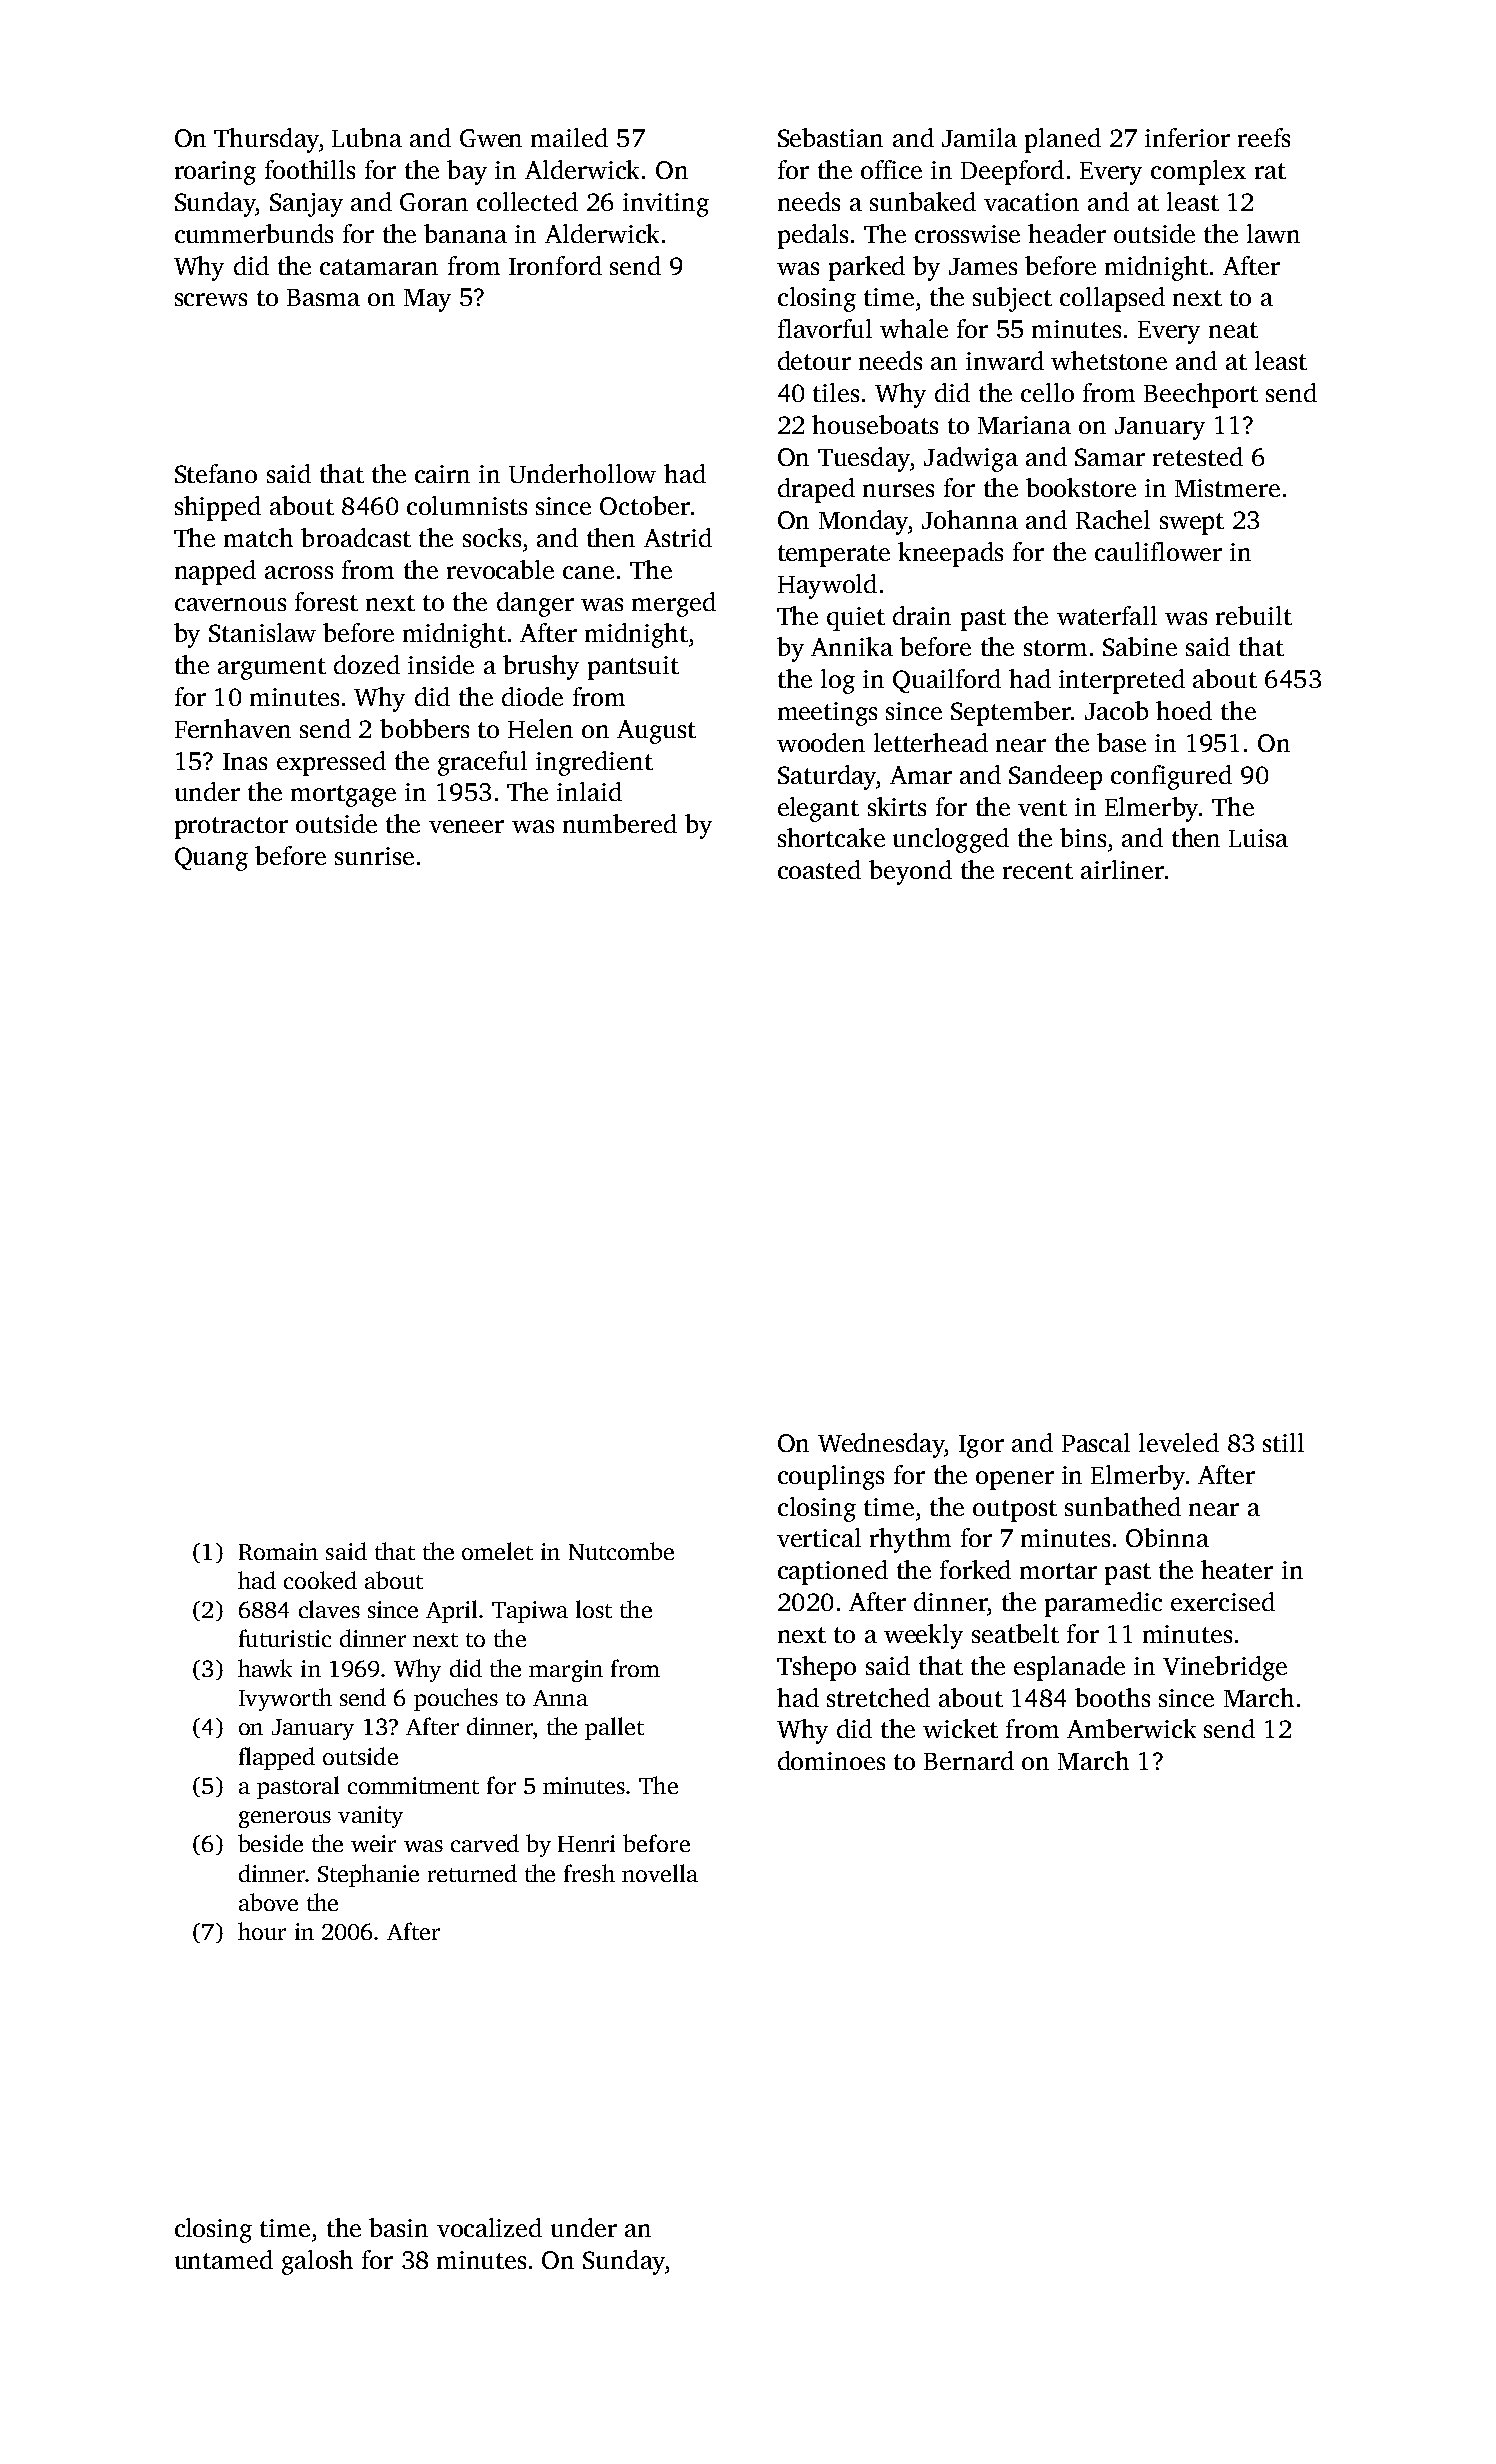  I want to click on galosh, so click(317, 2262).
